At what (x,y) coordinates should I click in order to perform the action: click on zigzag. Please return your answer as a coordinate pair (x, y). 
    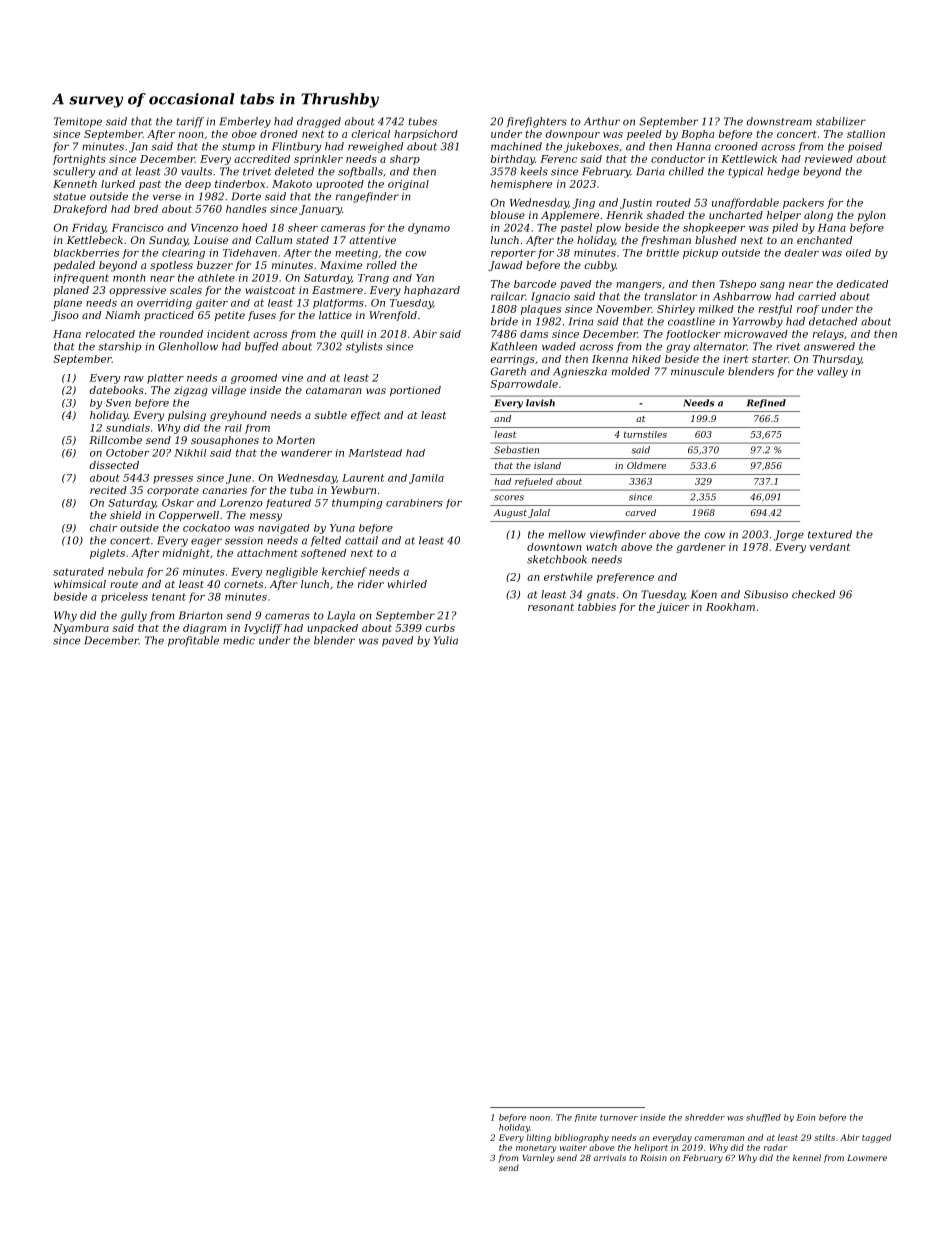
    Looking at the image, I should click on (191, 391).
